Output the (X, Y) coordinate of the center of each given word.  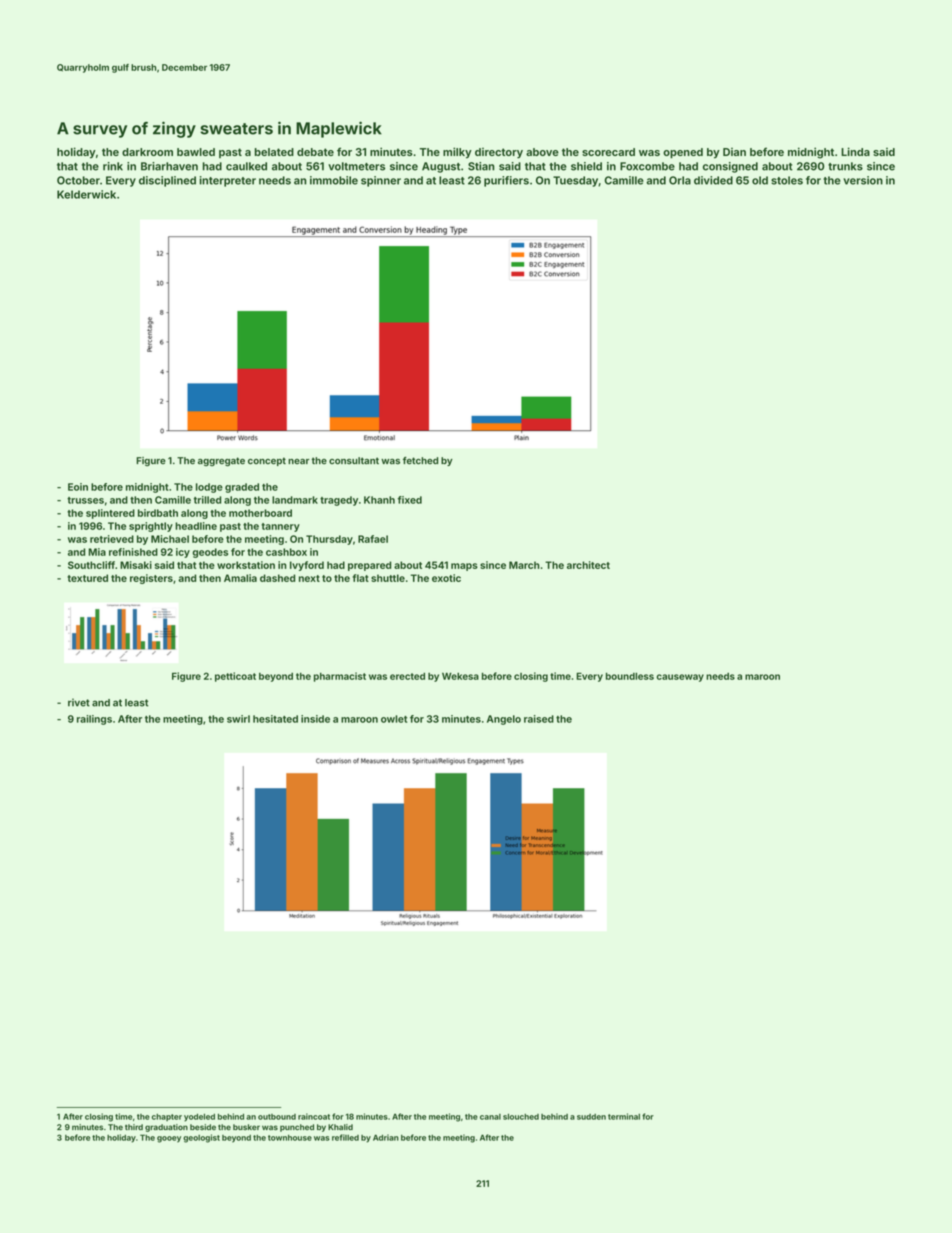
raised (539, 719)
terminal (624, 1116)
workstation (246, 565)
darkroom (147, 152)
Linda (855, 151)
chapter (167, 1117)
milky (457, 153)
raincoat (314, 1116)
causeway (680, 678)
